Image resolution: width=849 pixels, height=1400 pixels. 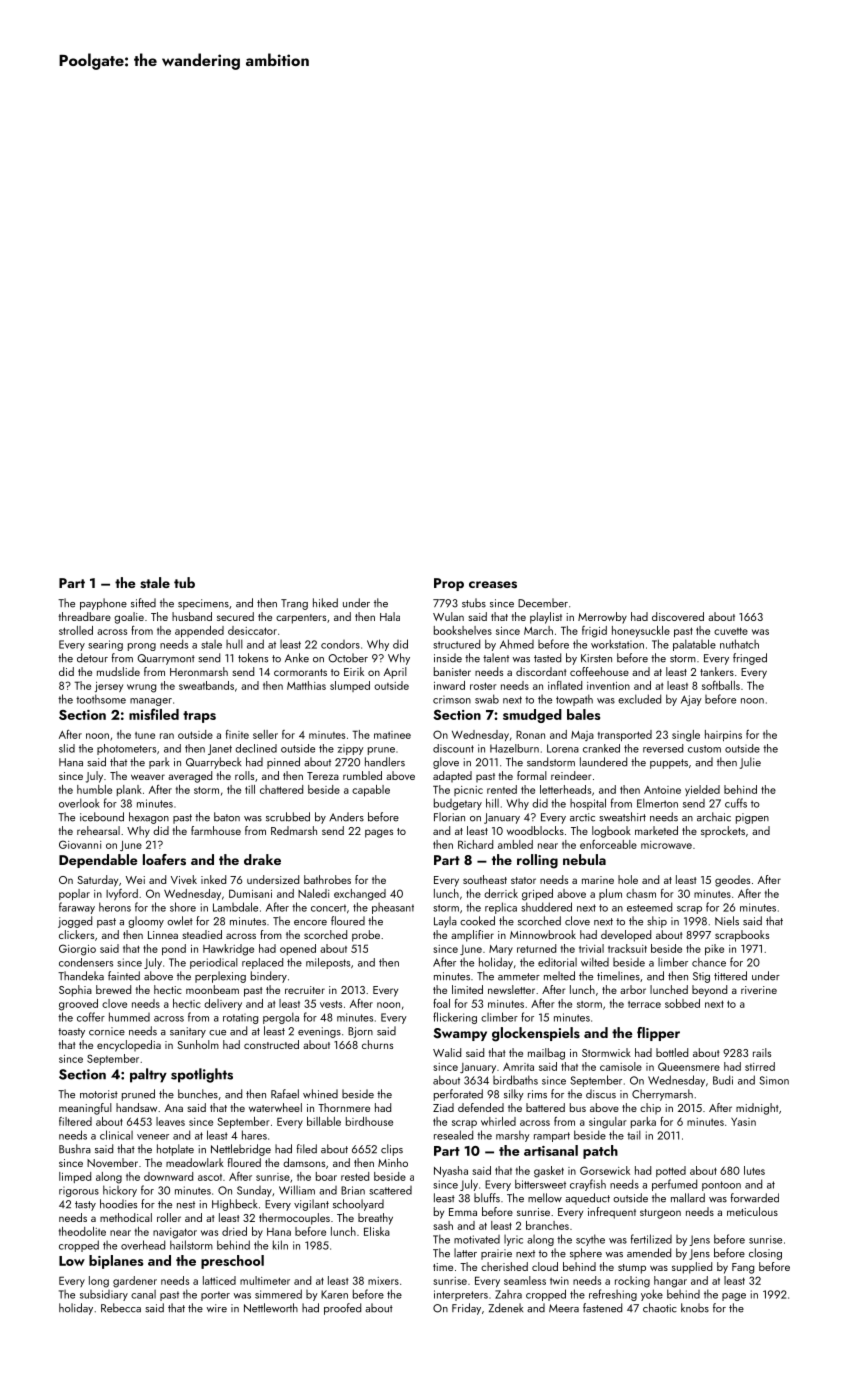 What do you see at coordinates (445, 922) in the screenshot?
I see `Layla` at bounding box center [445, 922].
